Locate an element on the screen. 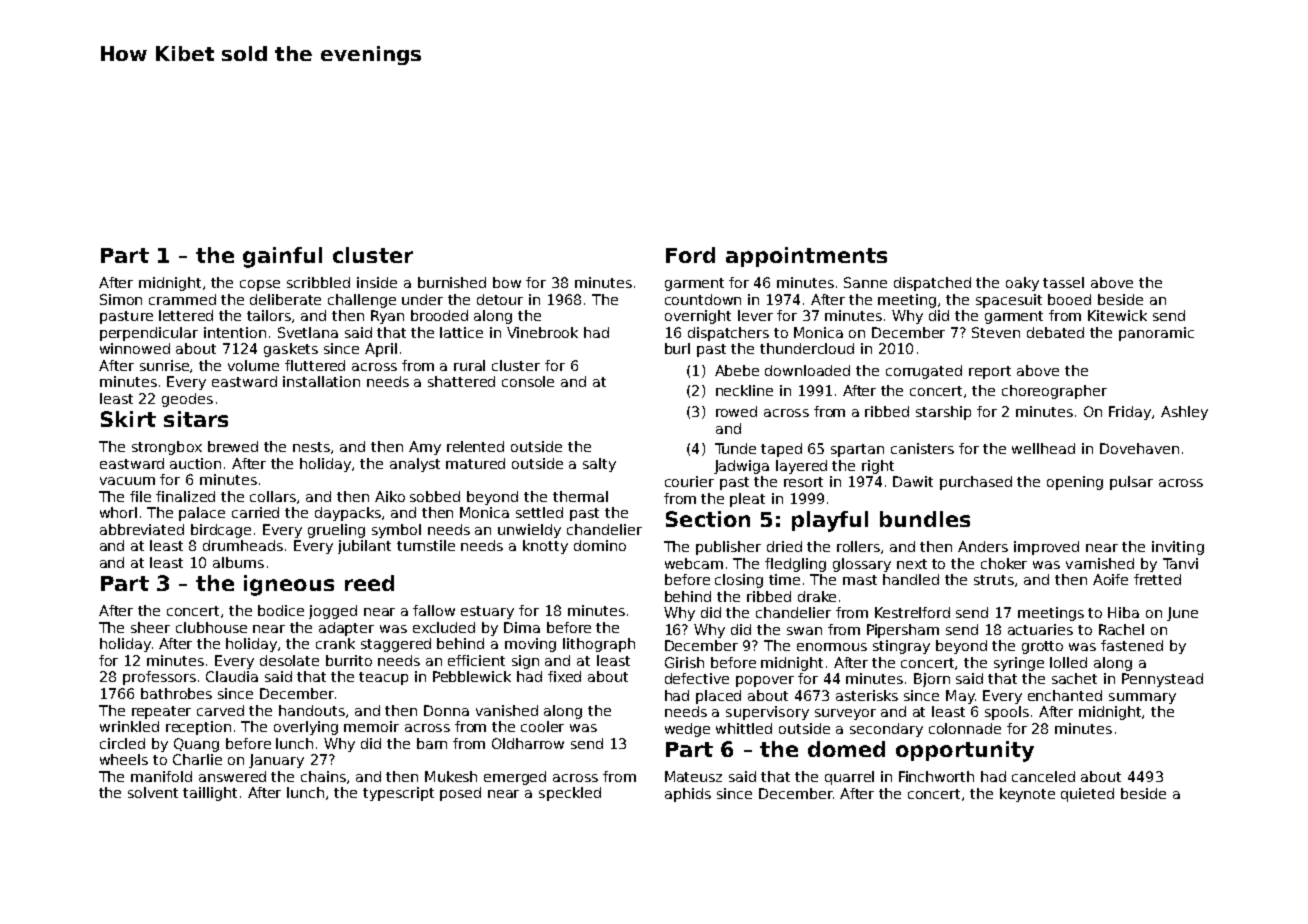 The width and height of the screenshot is (1308, 924). auction is located at coordinates (195, 463).
